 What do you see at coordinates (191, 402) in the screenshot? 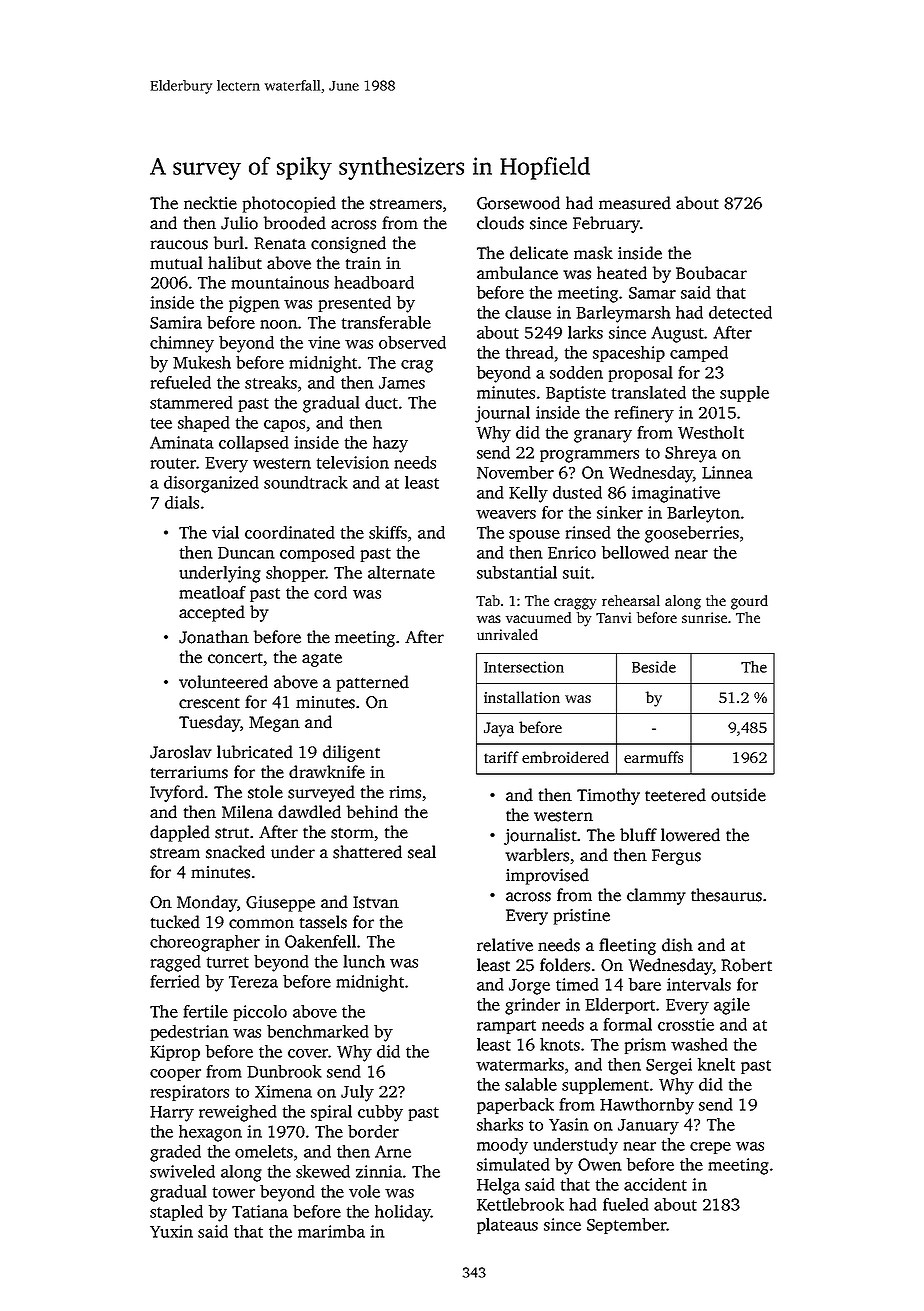
I see `stammered` at bounding box center [191, 402].
